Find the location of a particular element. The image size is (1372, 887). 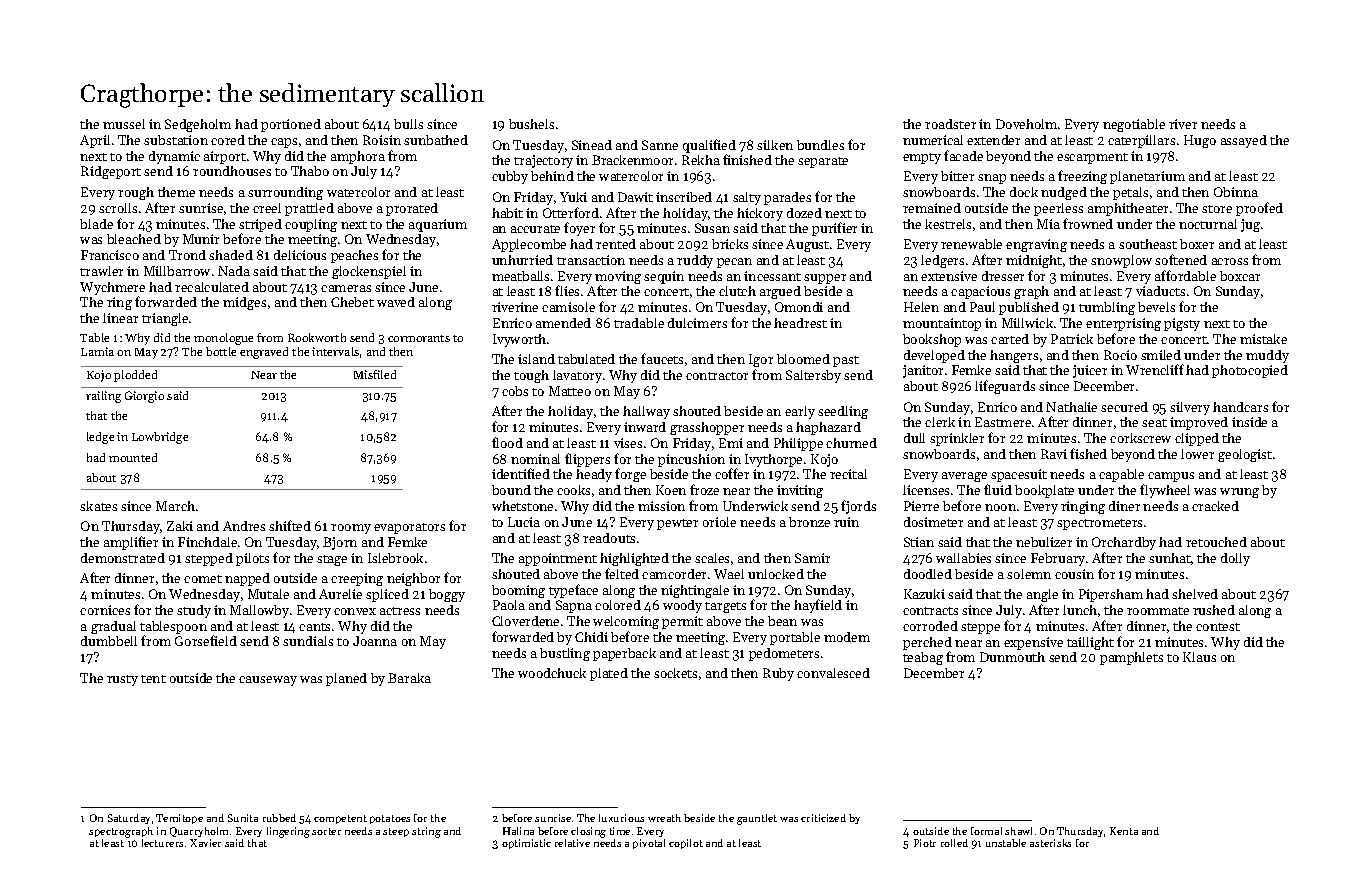

sorter is located at coordinates (326, 831).
